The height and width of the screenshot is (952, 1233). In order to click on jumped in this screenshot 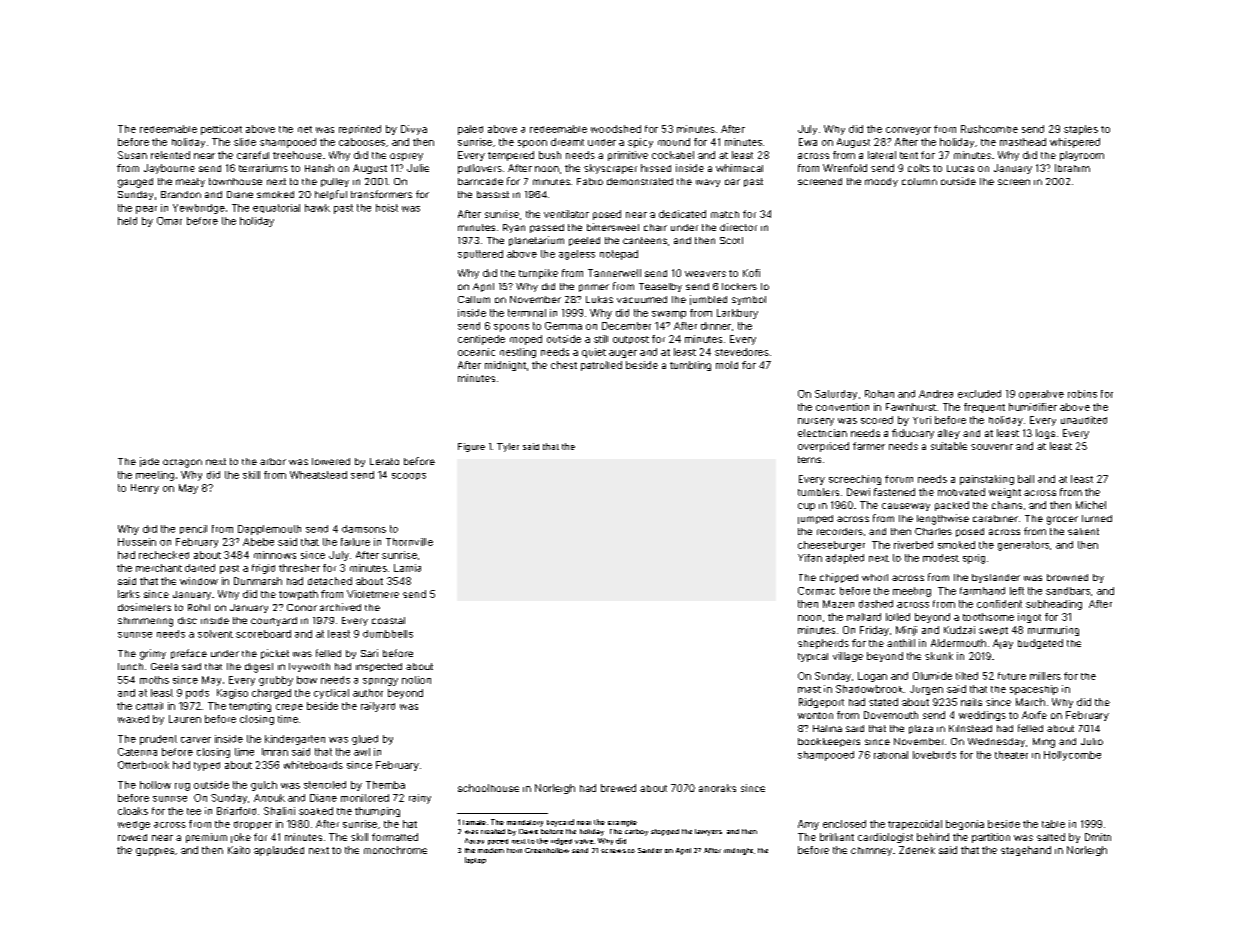, I will do `click(815, 519)`.
